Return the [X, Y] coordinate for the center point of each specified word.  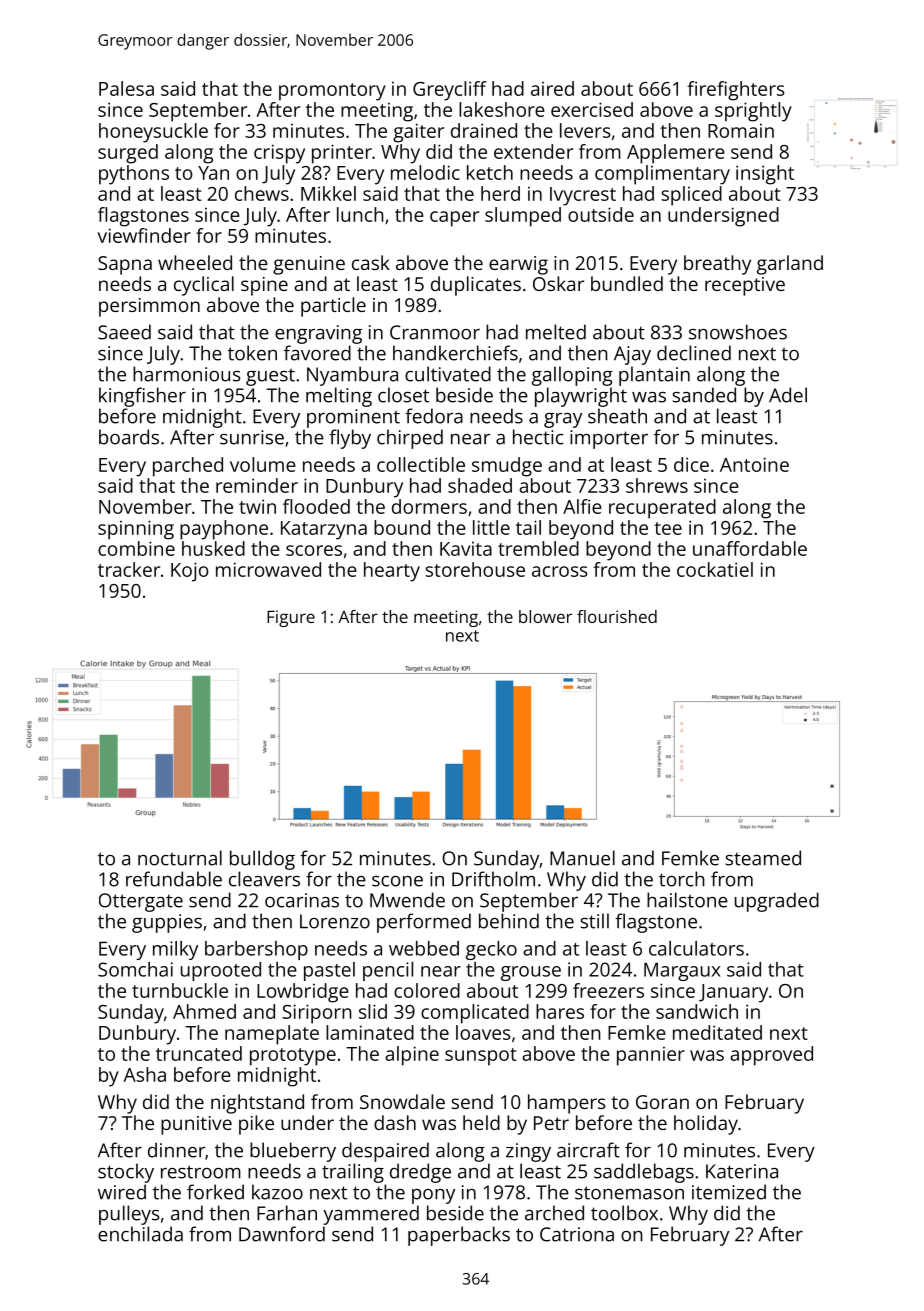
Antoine [754, 464]
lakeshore [502, 109]
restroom [201, 1172]
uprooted [221, 971]
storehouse [475, 569]
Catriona [577, 1234]
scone [397, 881]
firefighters [736, 91]
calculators [696, 948]
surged [128, 154]
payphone [224, 530]
